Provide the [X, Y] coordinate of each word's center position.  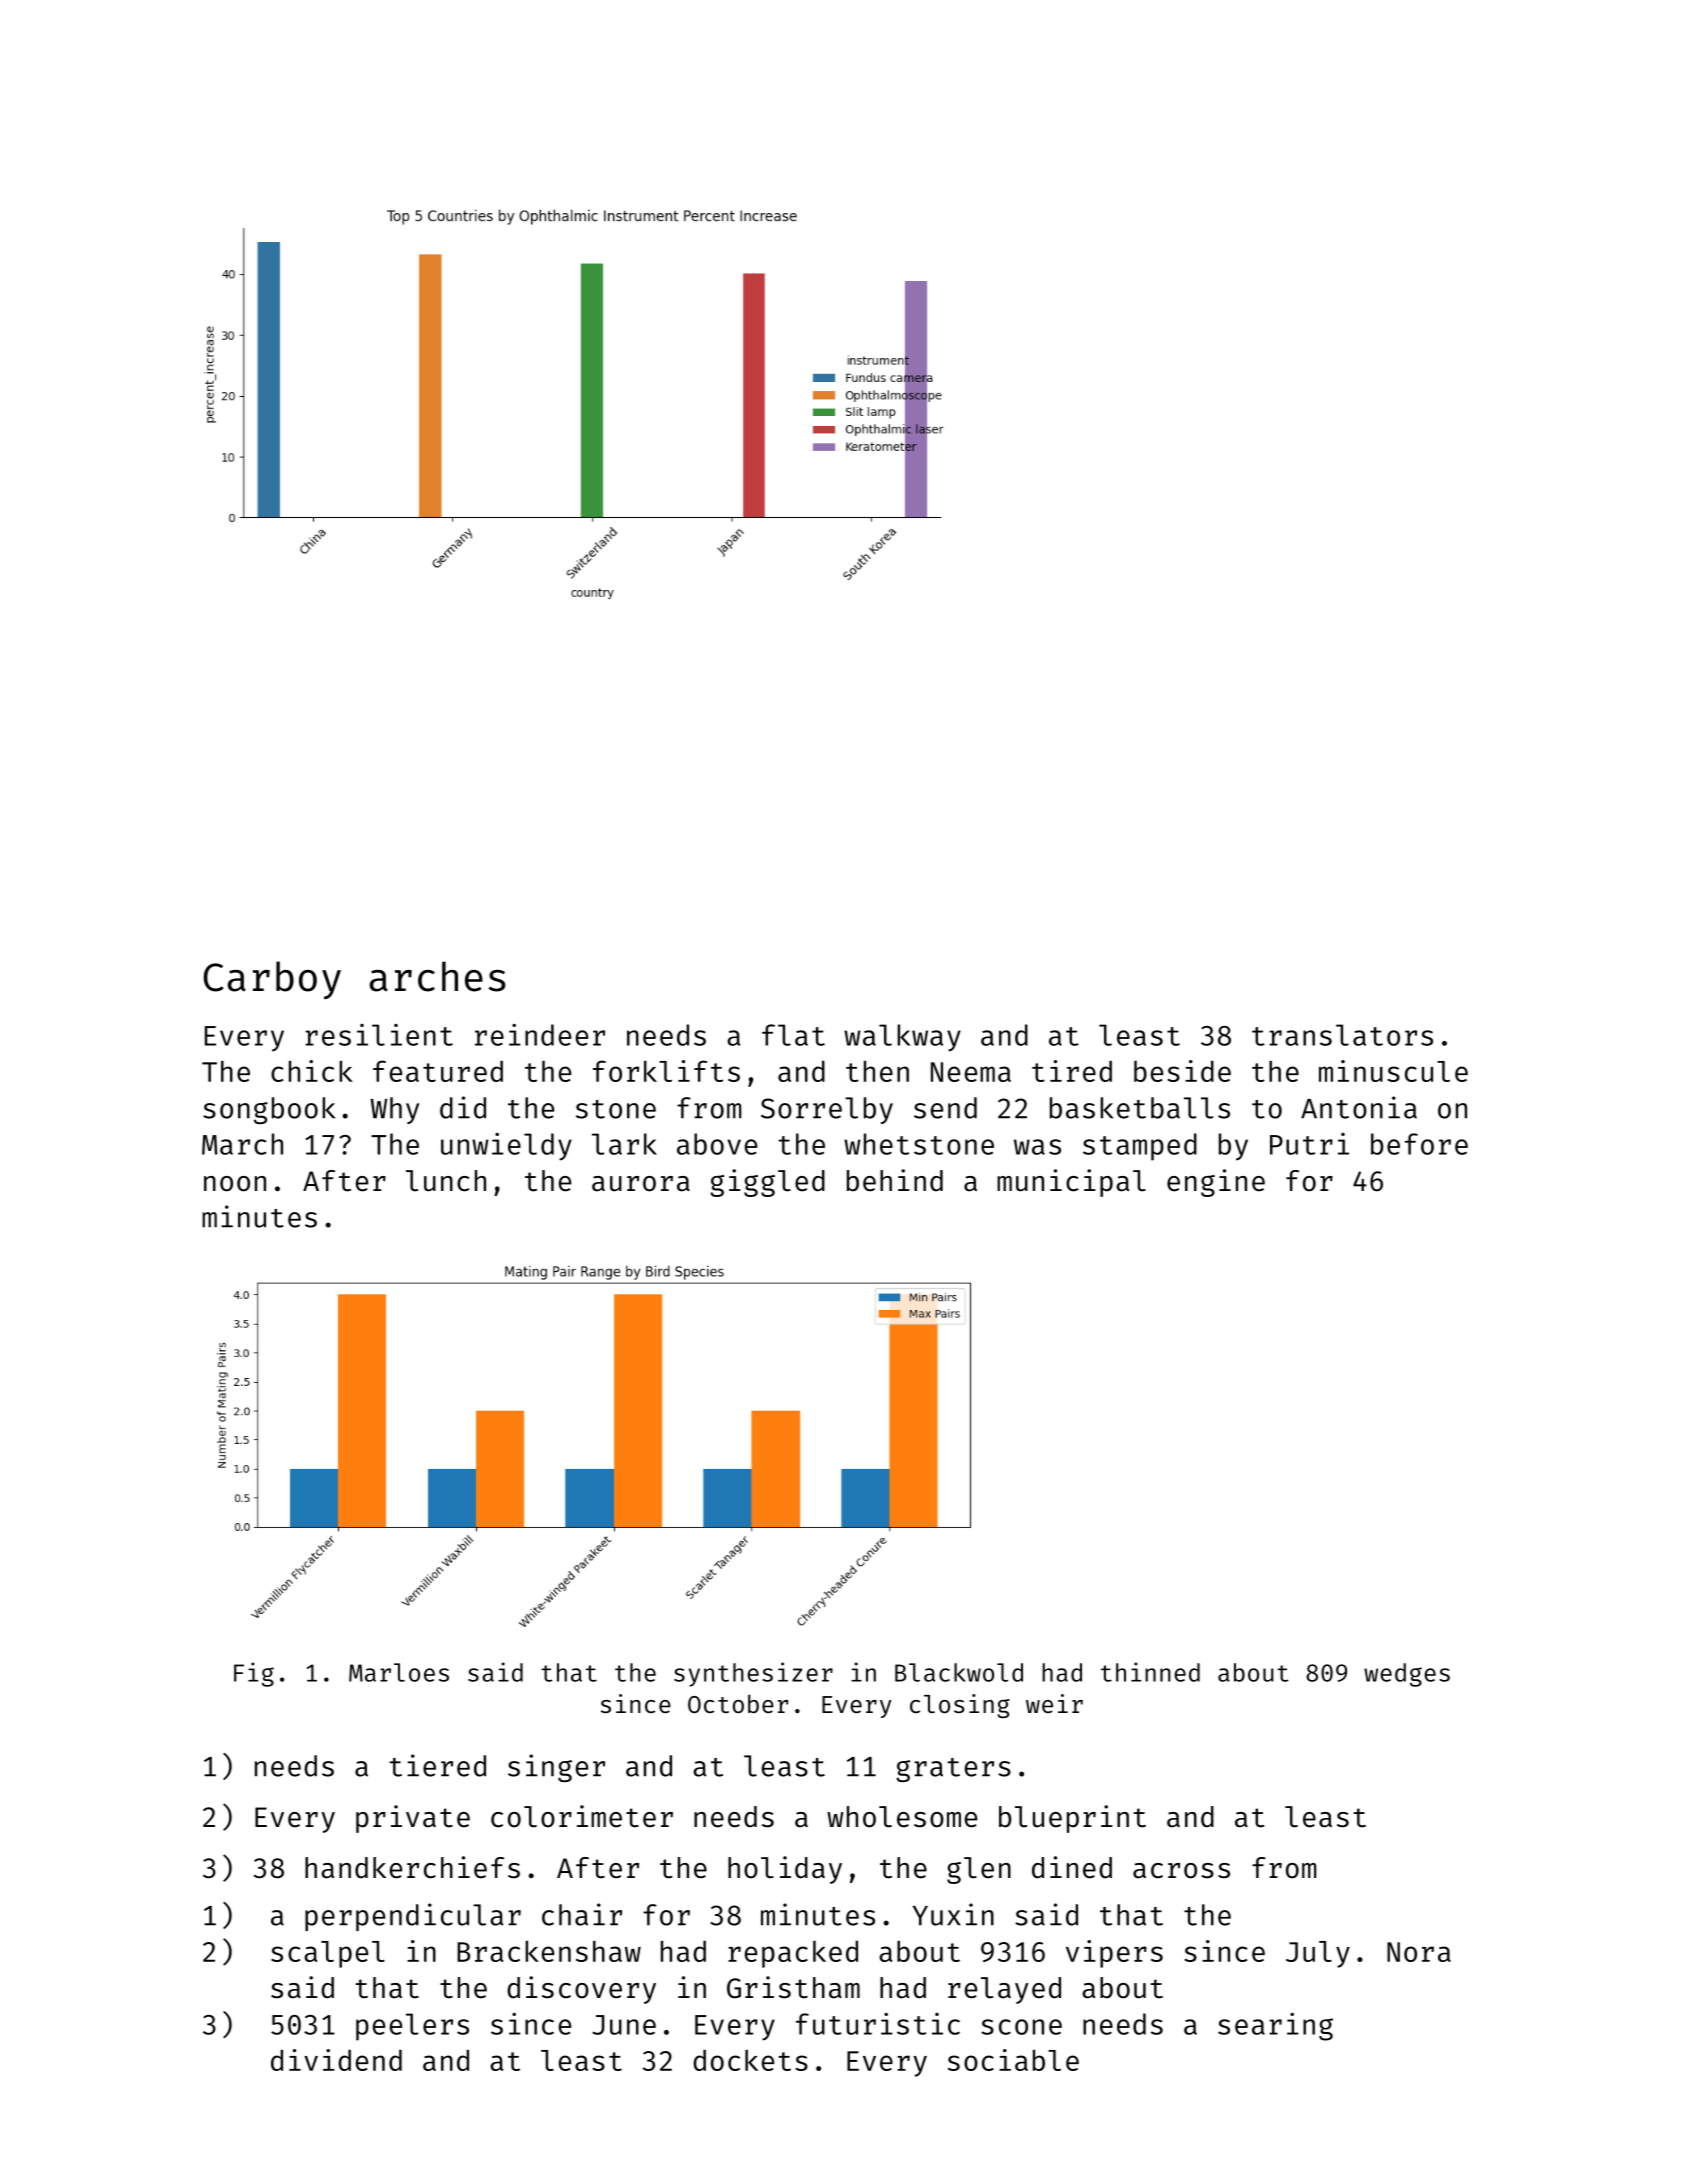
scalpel [328, 1954]
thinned [1150, 1672]
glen [979, 1870]
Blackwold [959, 1672]
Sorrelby [827, 1110]
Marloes [399, 1672]
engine [1216, 1183]
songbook [269, 1110]
